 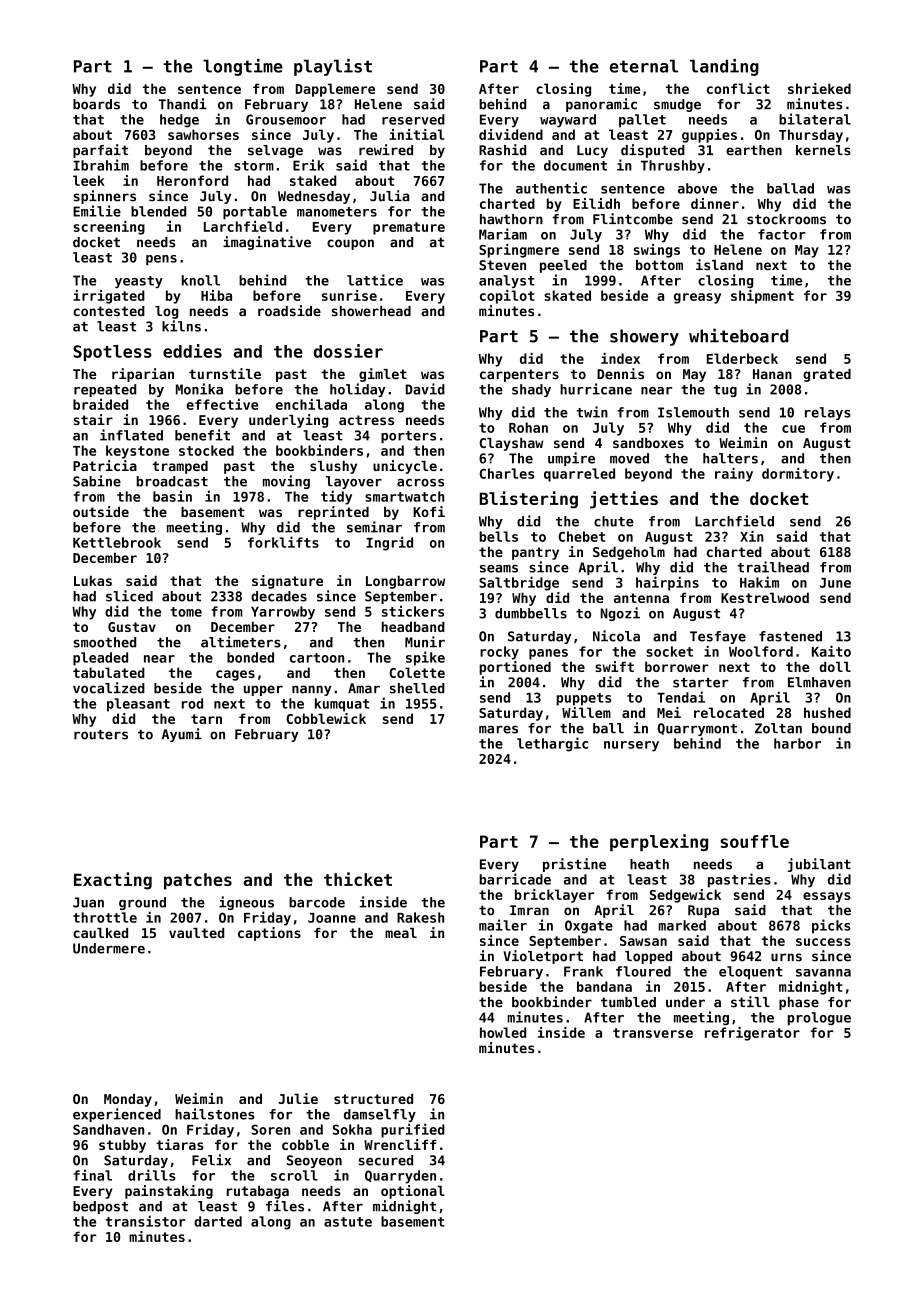 What do you see at coordinates (405, 582) in the image?
I see `Longbarrow` at bounding box center [405, 582].
